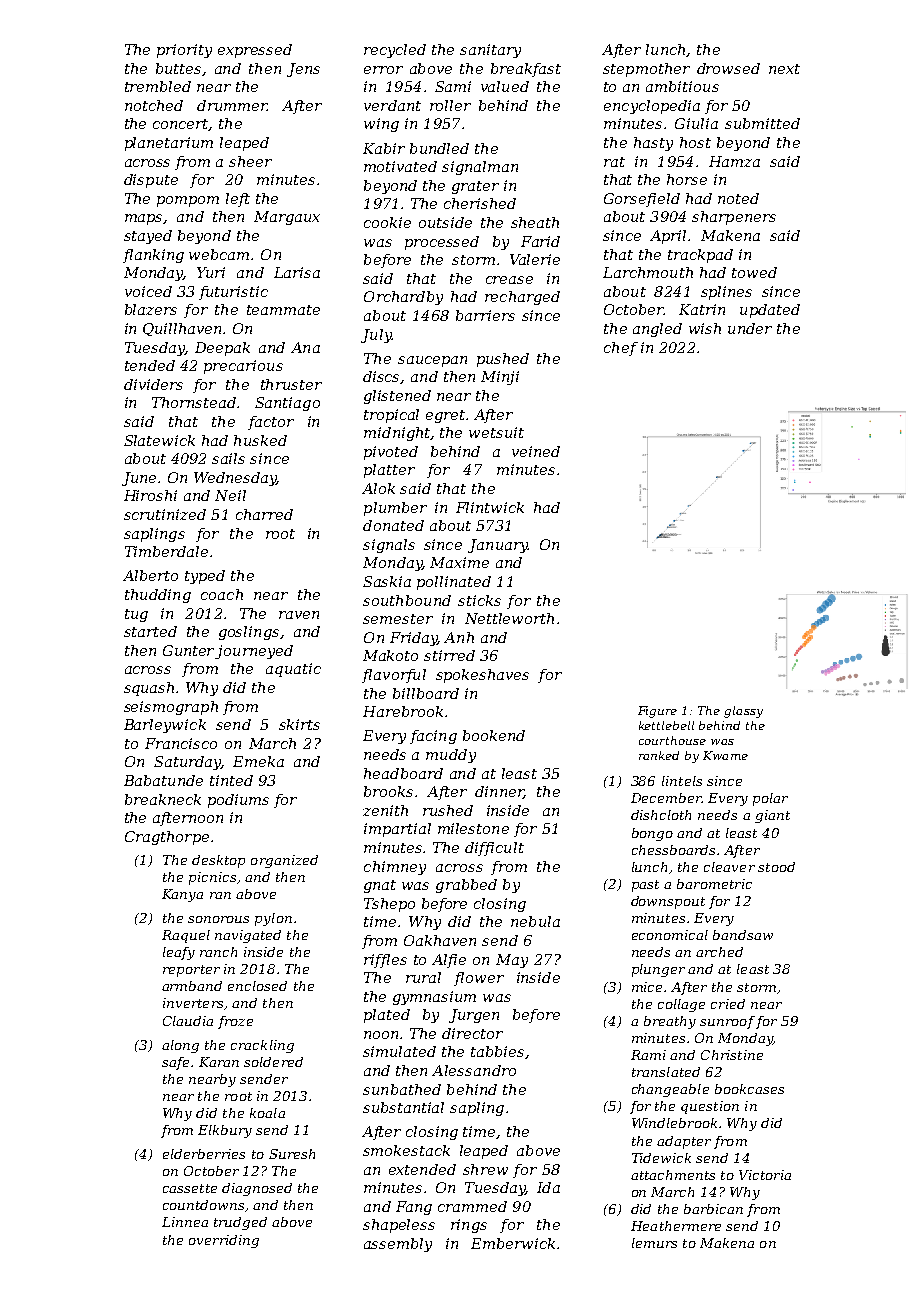 This image has width=924, height=1308. What do you see at coordinates (257, 1189) in the image?
I see `diagnosed` at bounding box center [257, 1189].
